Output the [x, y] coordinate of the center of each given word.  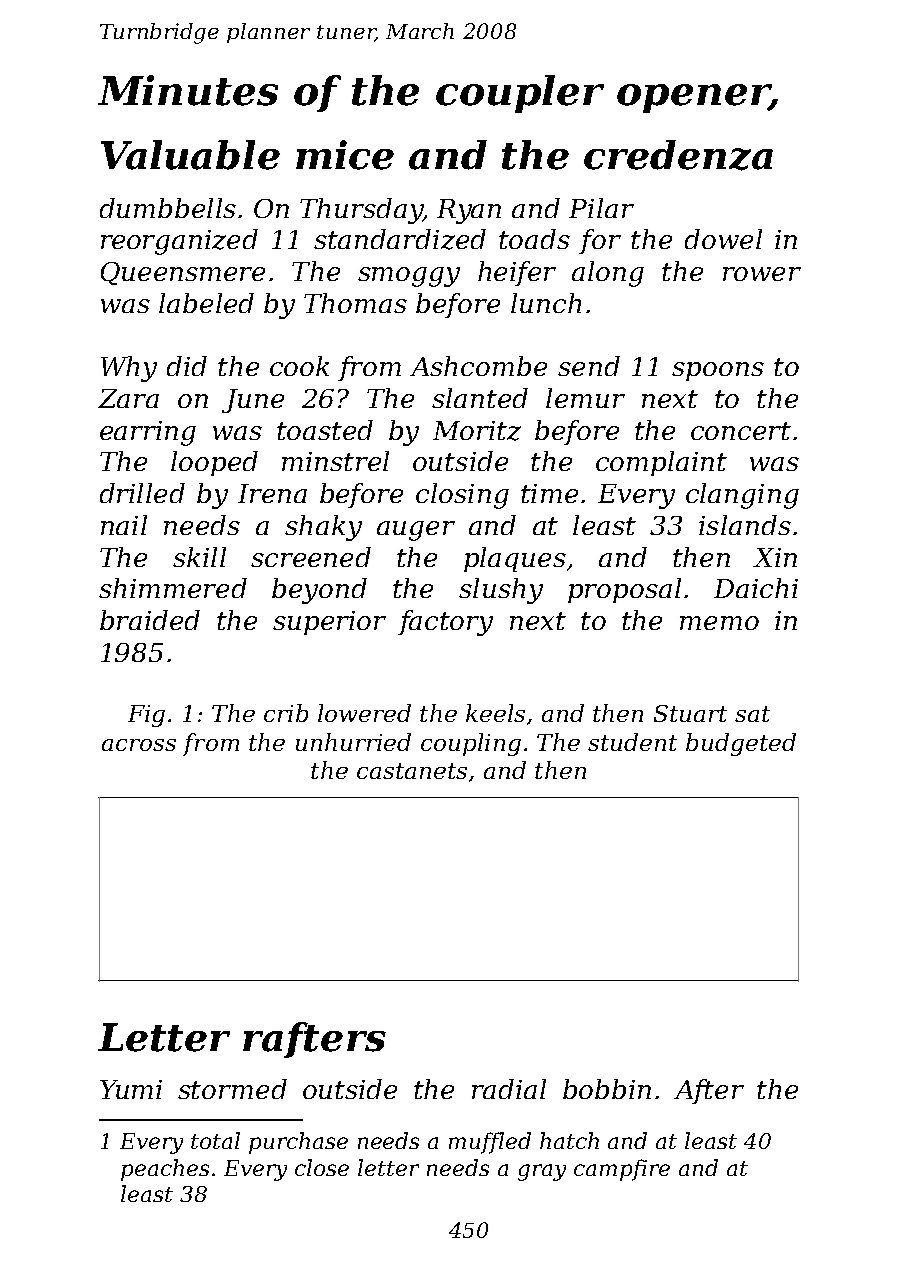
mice [345, 155]
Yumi [131, 1089]
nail [124, 525]
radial [509, 1089]
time [549, 493]
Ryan [469, 211]
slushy [501, 591]
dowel [723, 239]
